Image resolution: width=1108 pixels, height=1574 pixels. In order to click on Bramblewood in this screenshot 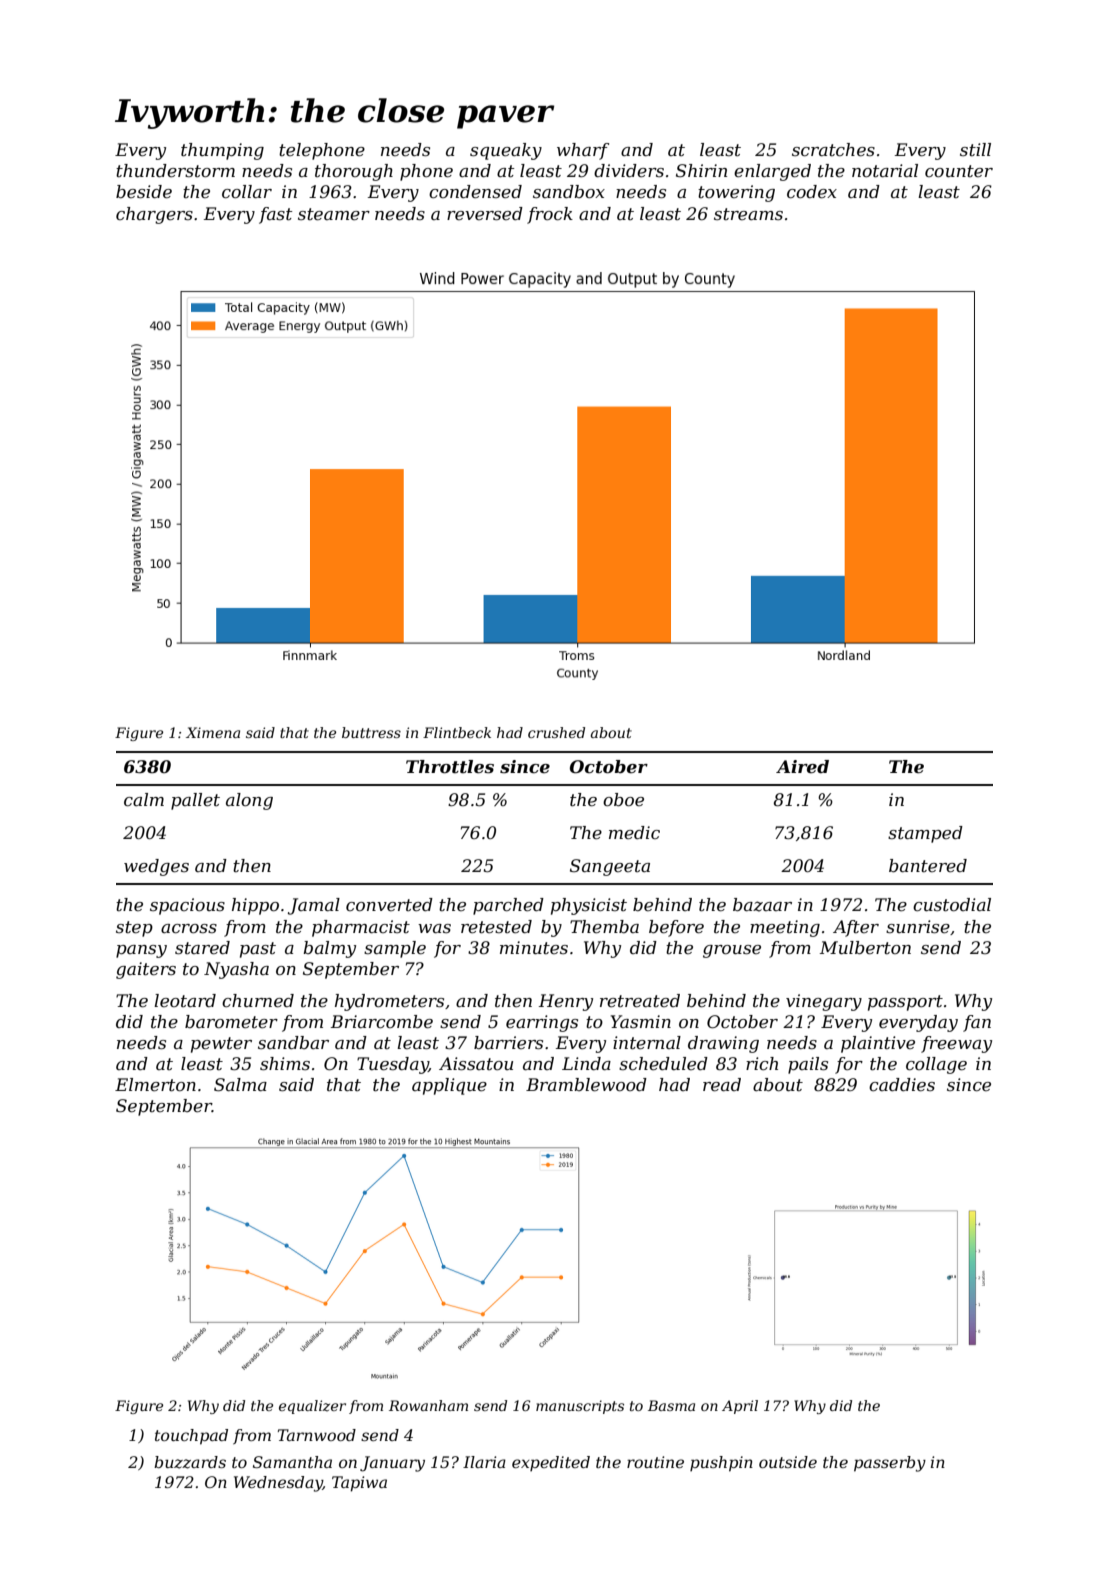, I will do `click(586, 1085)`.
